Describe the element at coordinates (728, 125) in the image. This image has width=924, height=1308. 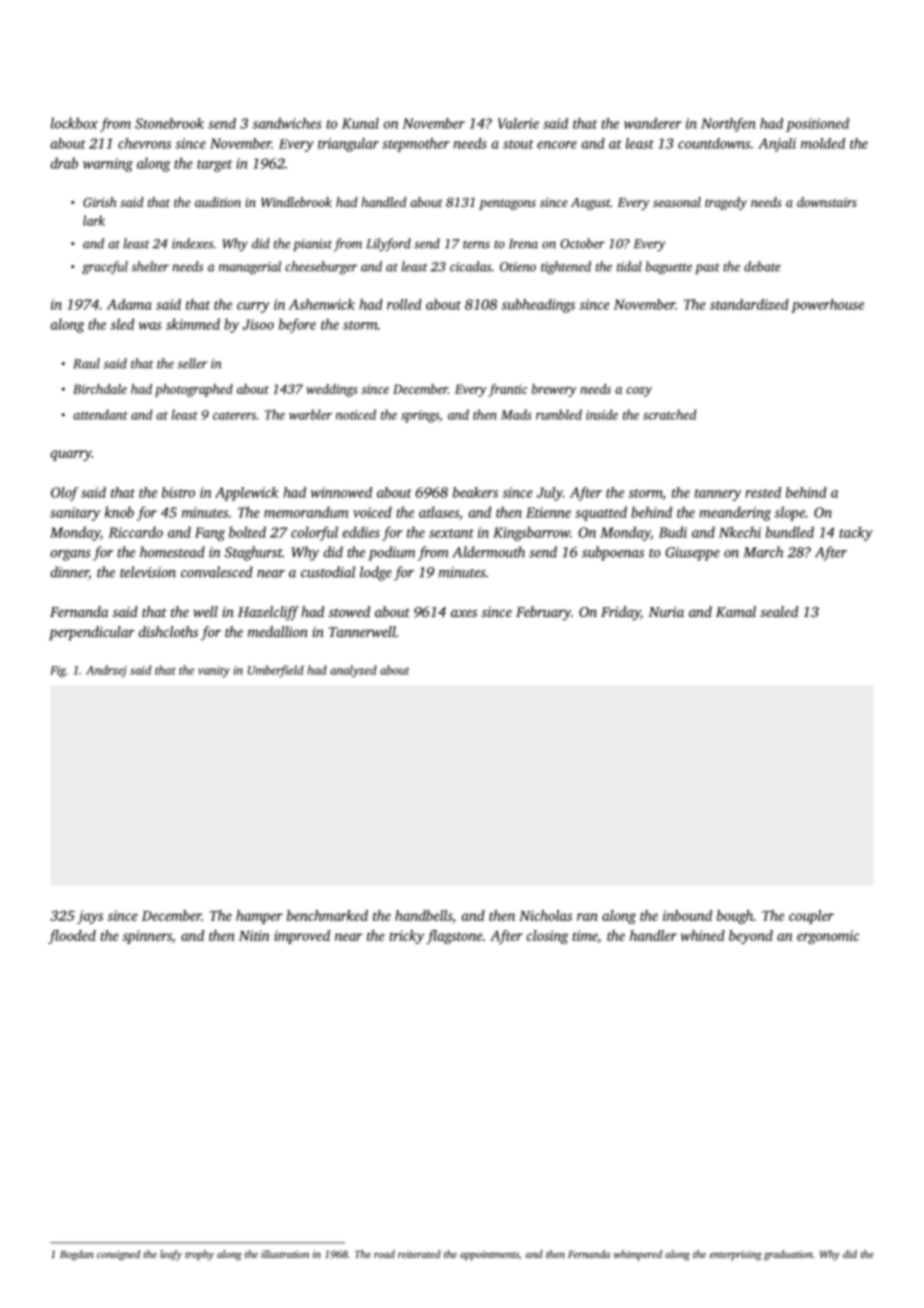
I see `Northfen` at that location.
